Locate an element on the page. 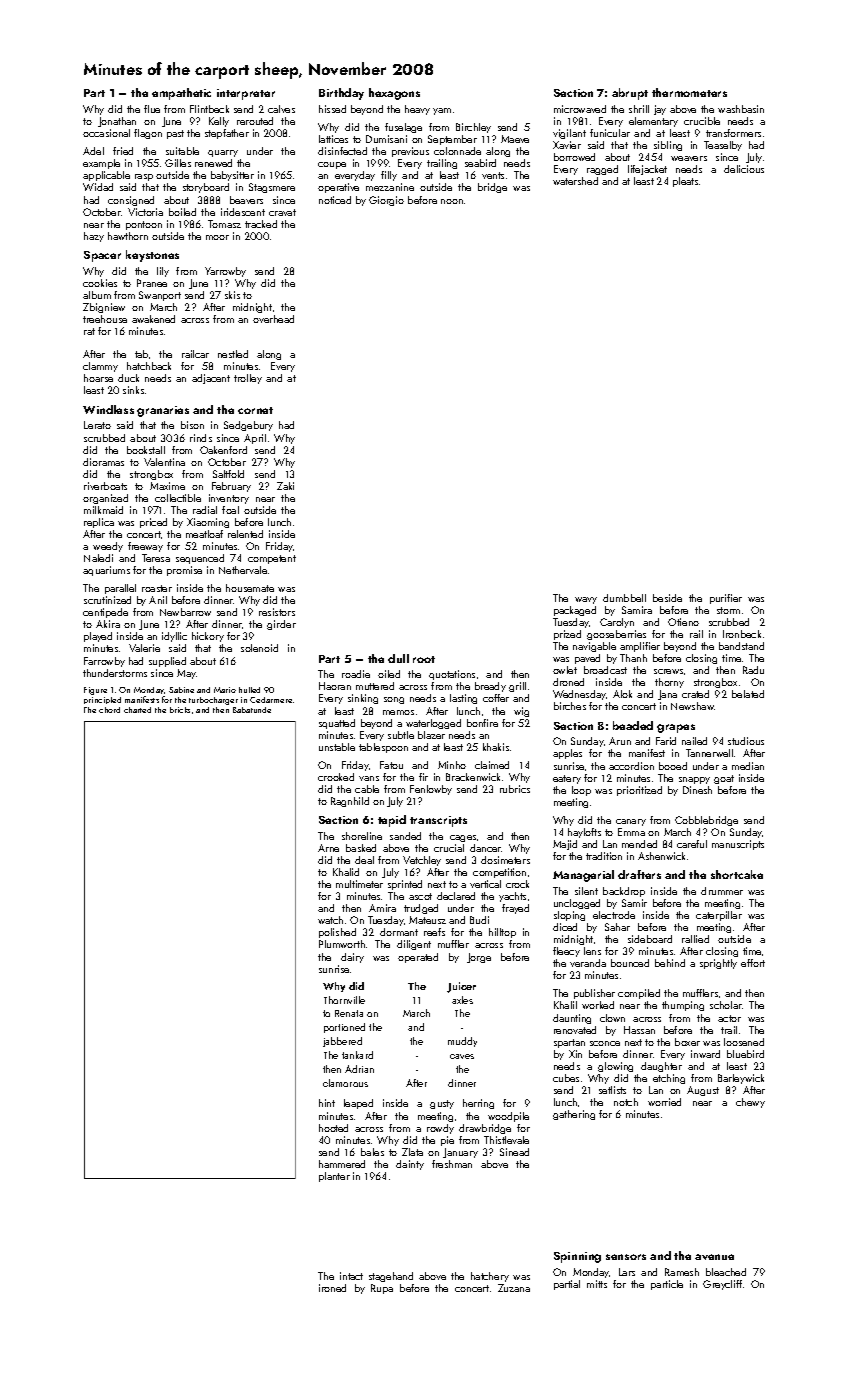  Ashenwick is located at coordinates (661, 856).
